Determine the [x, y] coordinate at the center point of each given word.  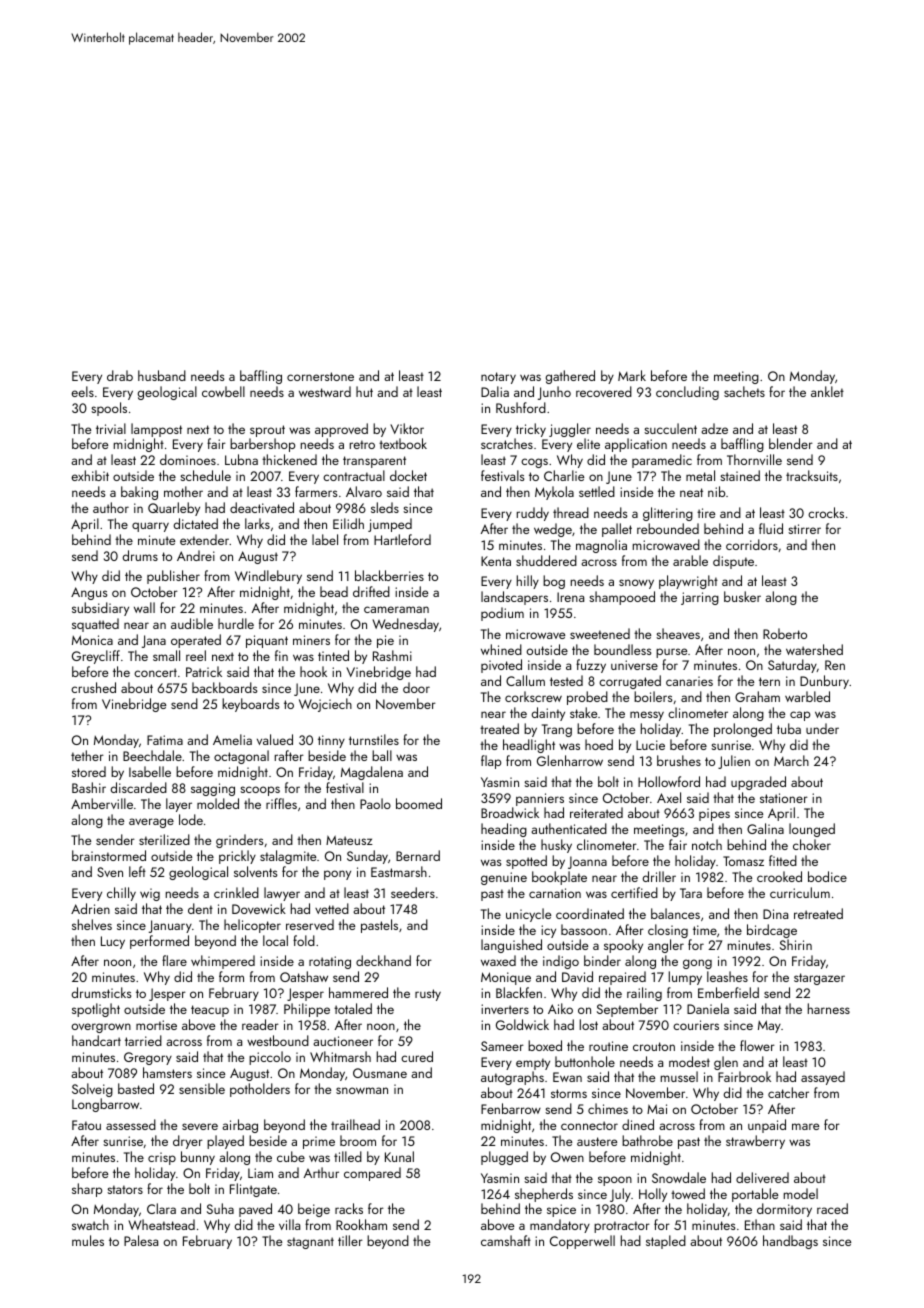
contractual [354, 475]
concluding [687, 393]
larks [257, 523]
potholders [260, 1090]
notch [707, 844]
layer [179, 805]
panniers [540, 799]
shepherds [544, 1195]
